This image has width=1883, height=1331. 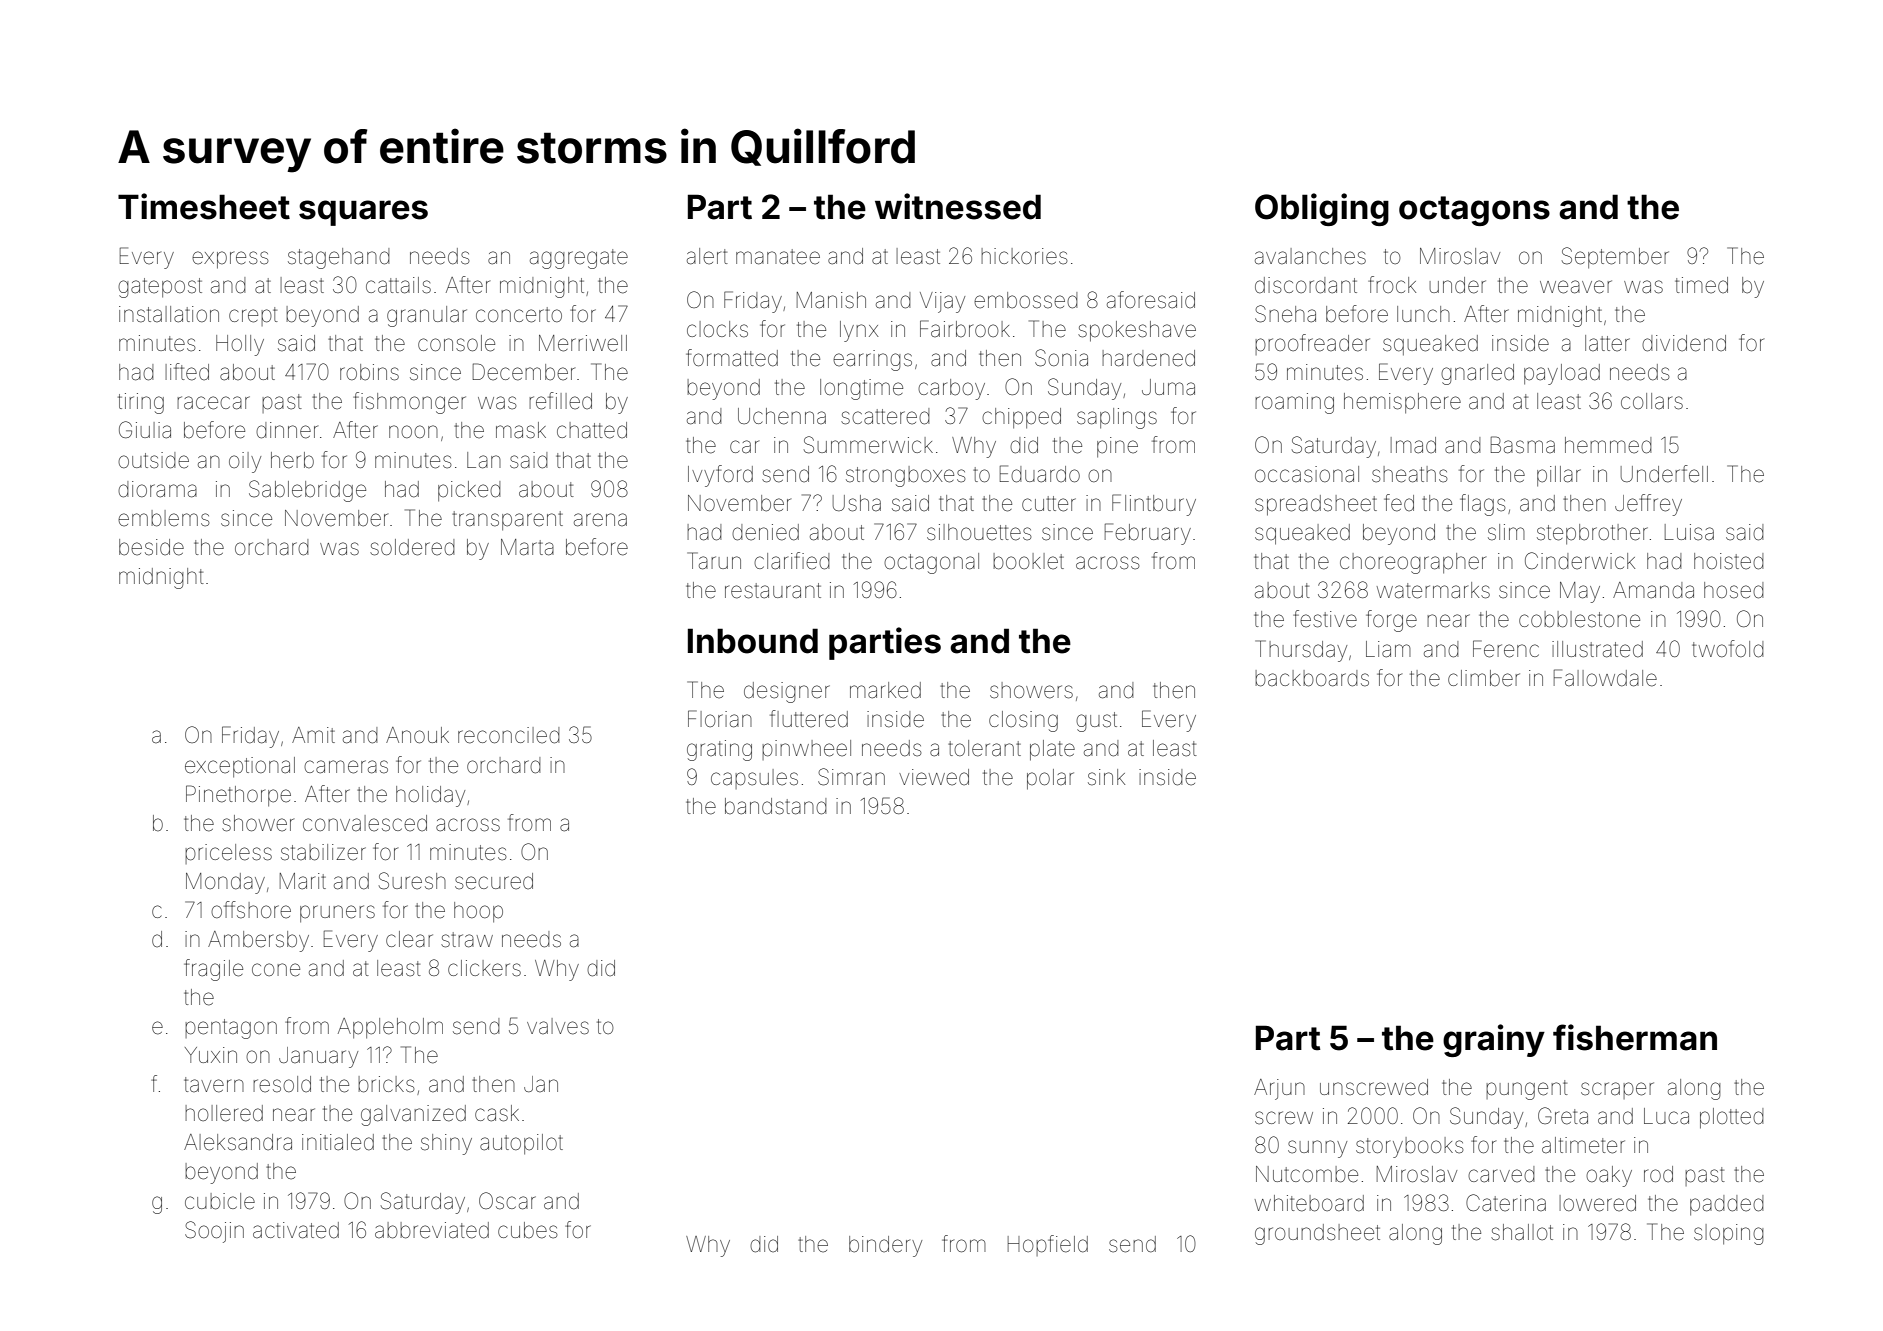 What do you see at coordinates (1322, 209) in the image?
I see `Obliging` at bounding box center [1322, 209].
